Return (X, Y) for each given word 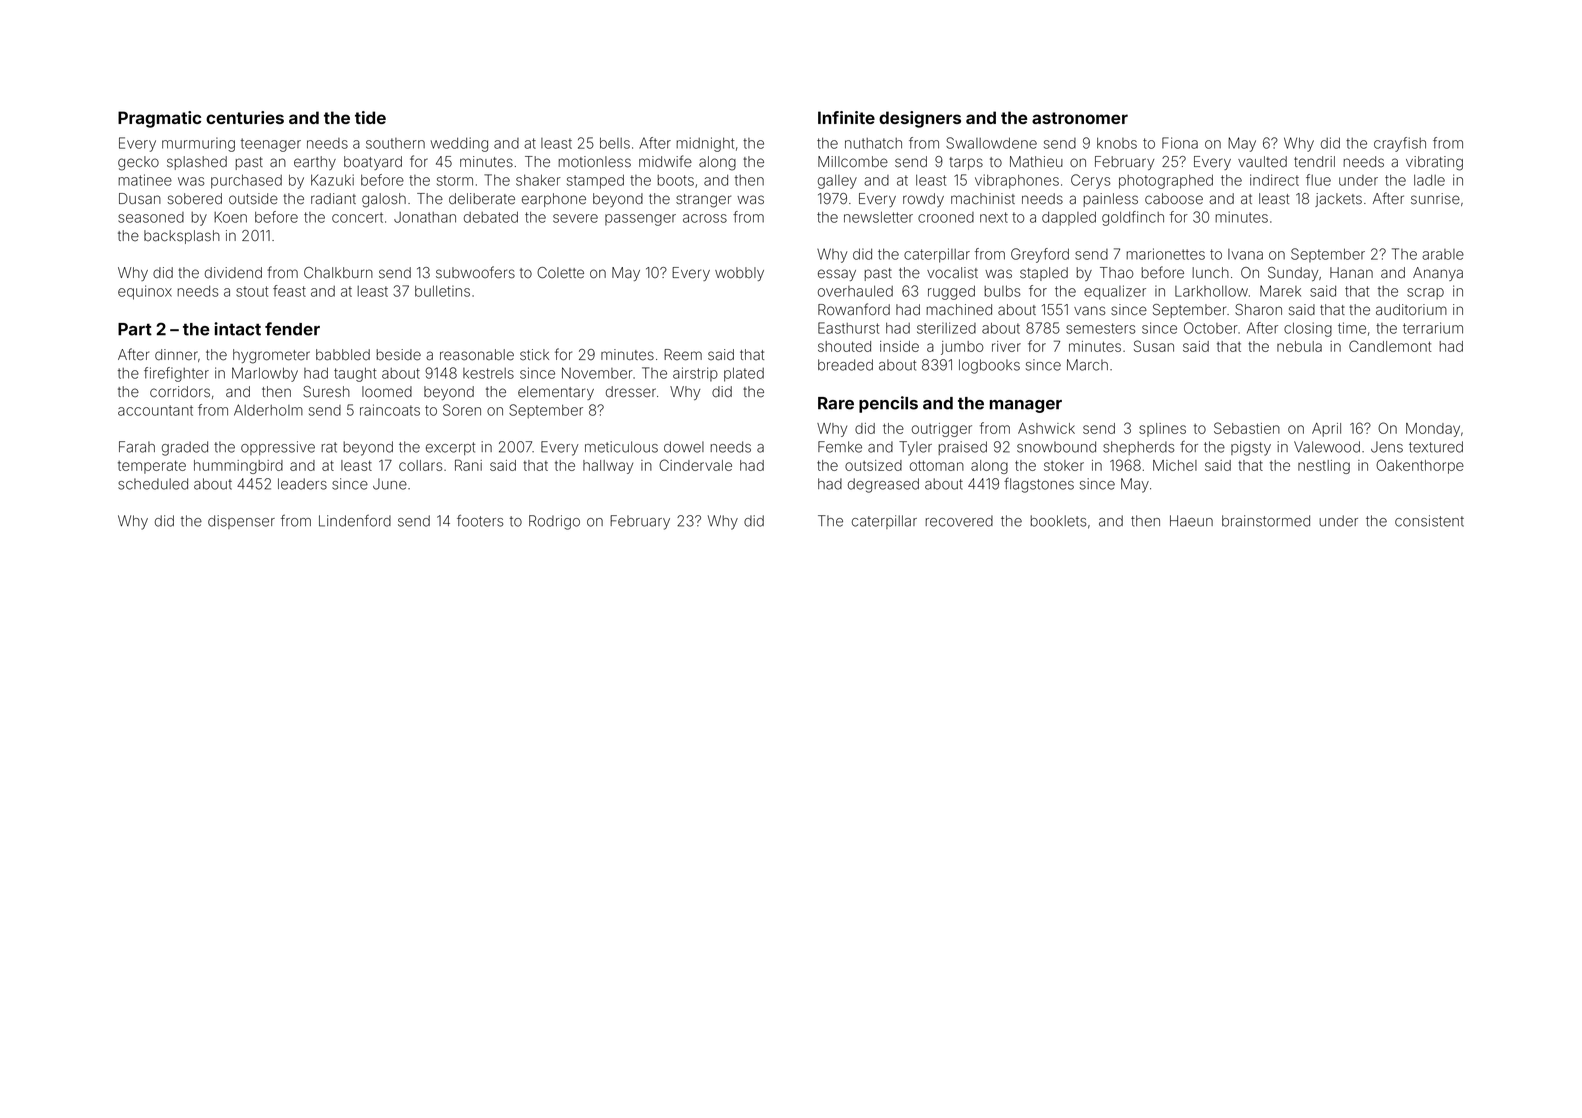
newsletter (878, 217)
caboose (1174, 199)
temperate (152, 467)
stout (252, 291)
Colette (560, 273)
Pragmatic (159, 119)
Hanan (1351, 273)
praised (962, 448)
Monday (1433, 430)
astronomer (1080, 118)
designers (920, 119)
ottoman (937, 465)
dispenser (241, 522)
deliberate (482, 199)
